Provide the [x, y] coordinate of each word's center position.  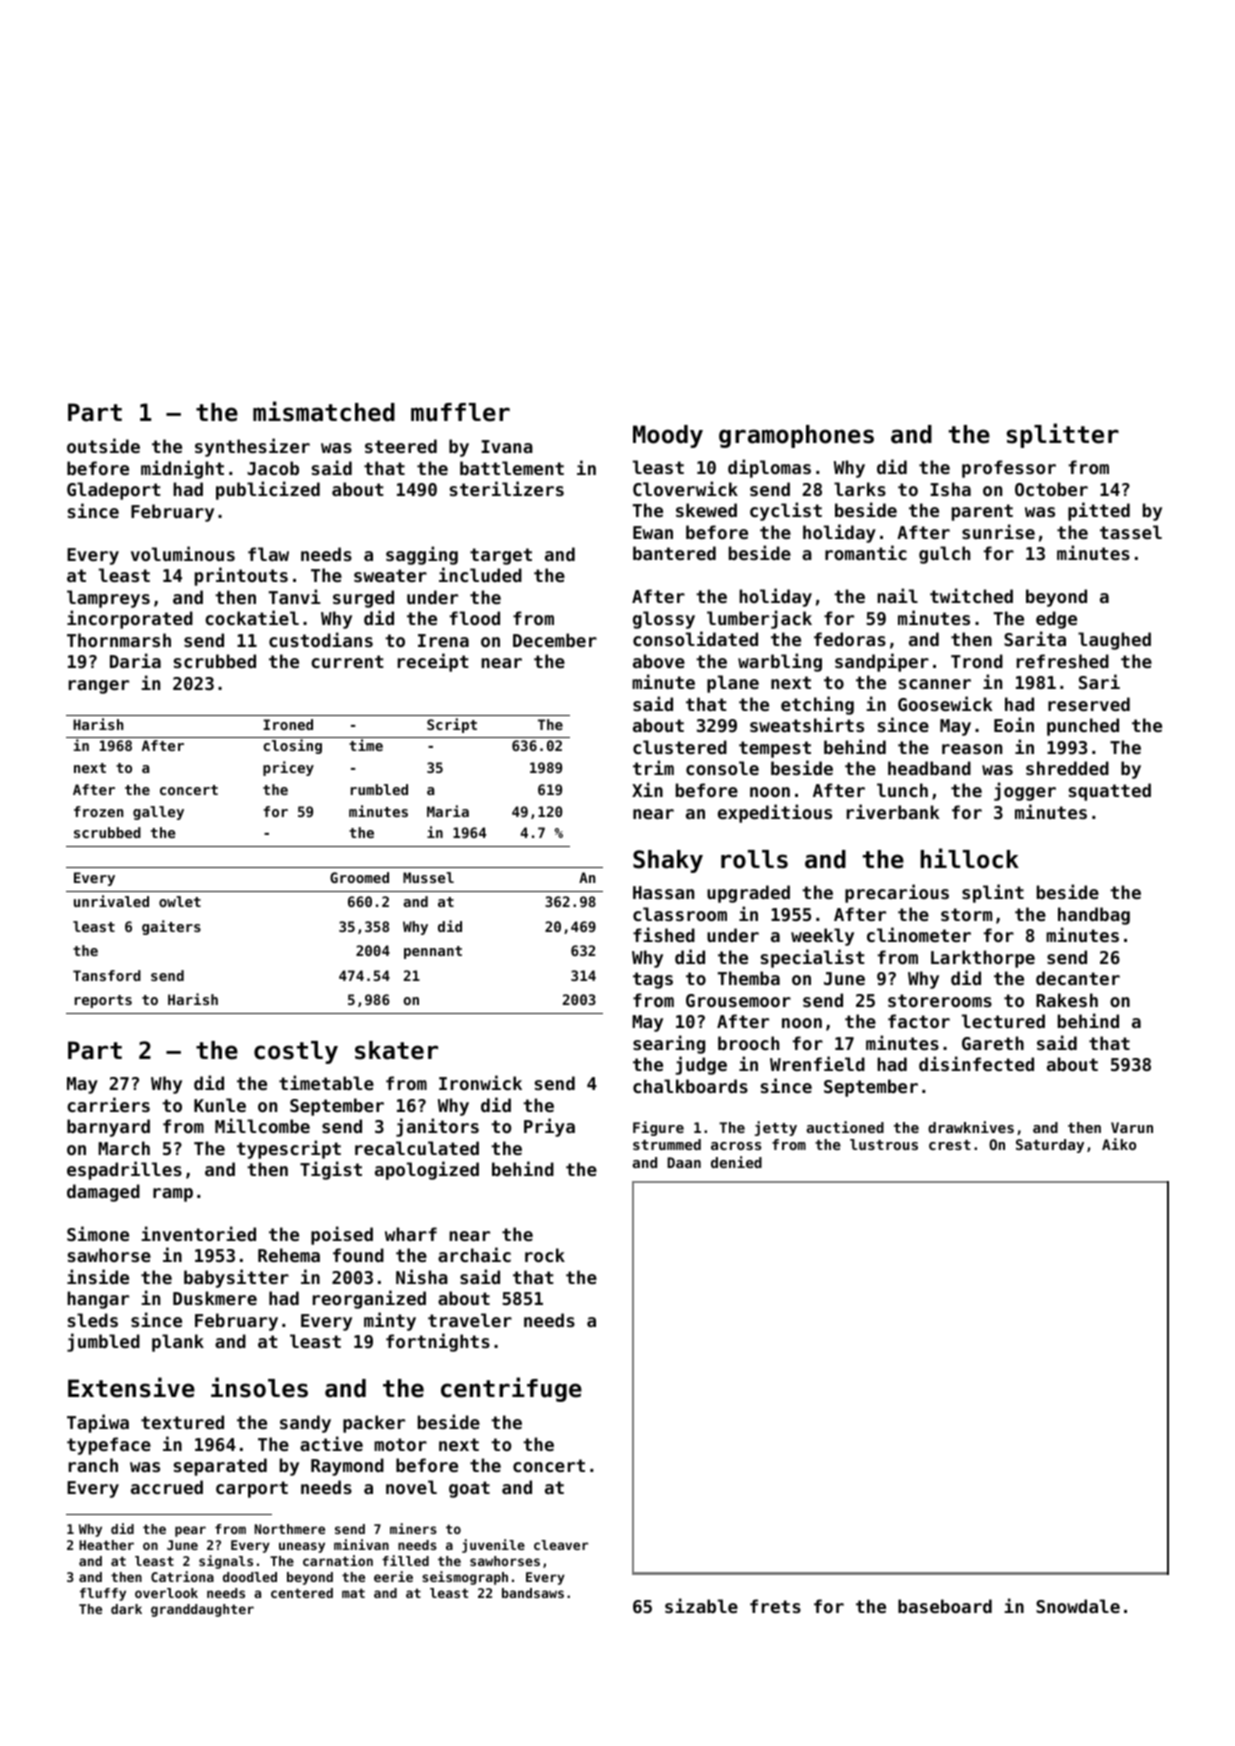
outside [103, 445]
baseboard [945, 1606]
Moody [668, 436]
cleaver [561, 1545]
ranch [93, 1465]
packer [374, 1424]
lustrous [884, 1144]
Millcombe [262, 1125]
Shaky [668, 861]
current [347, 661]
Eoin [1014, 724]
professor [1009, 469]
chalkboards [690, 1086]
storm [966, 914]
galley [158, 813]
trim [653, 767]
